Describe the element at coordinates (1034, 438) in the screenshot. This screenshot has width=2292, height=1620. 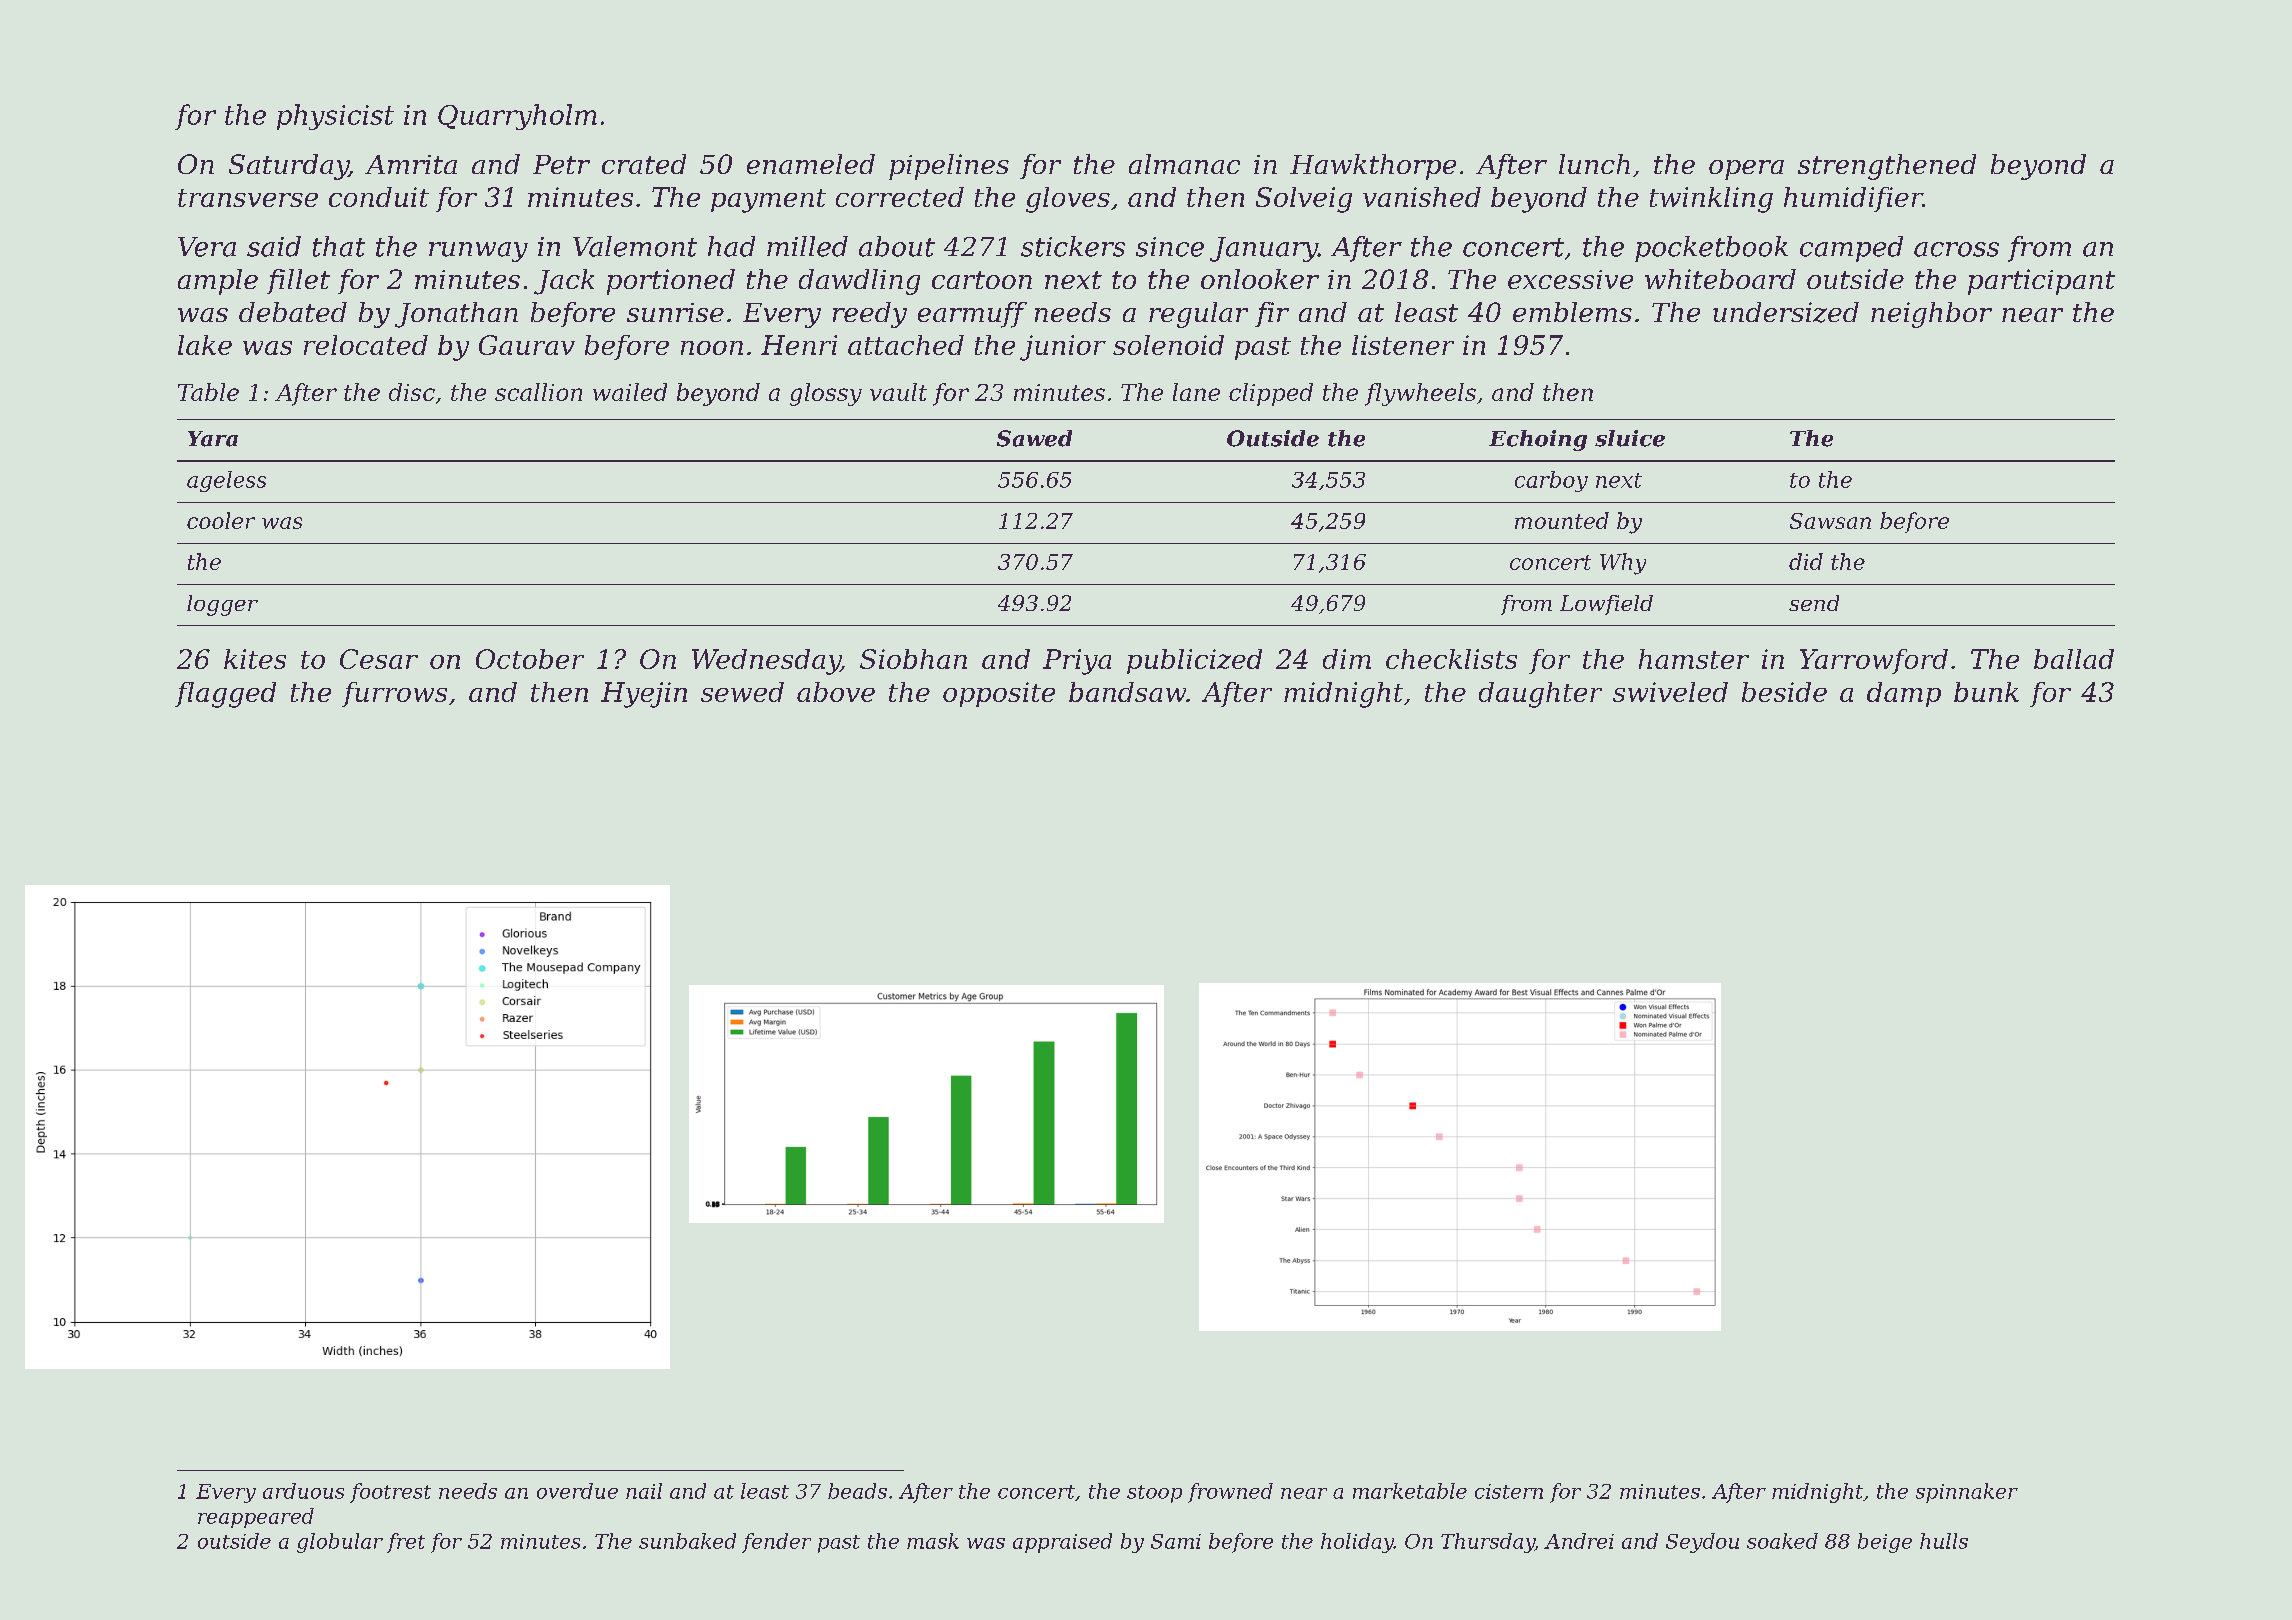
I see `Sawed` at that location.
